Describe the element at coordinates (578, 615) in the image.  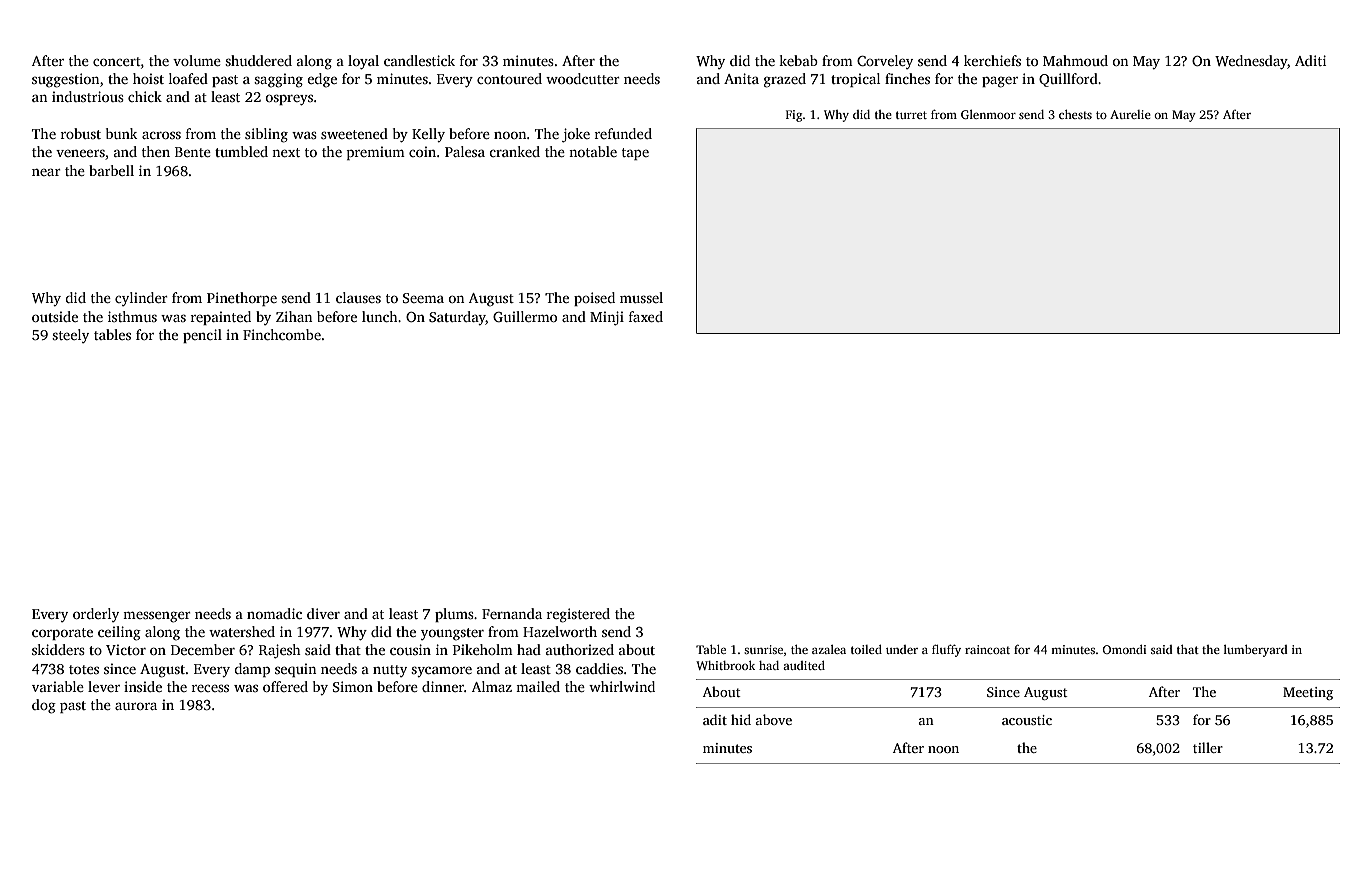
I see `registered` at that location.
